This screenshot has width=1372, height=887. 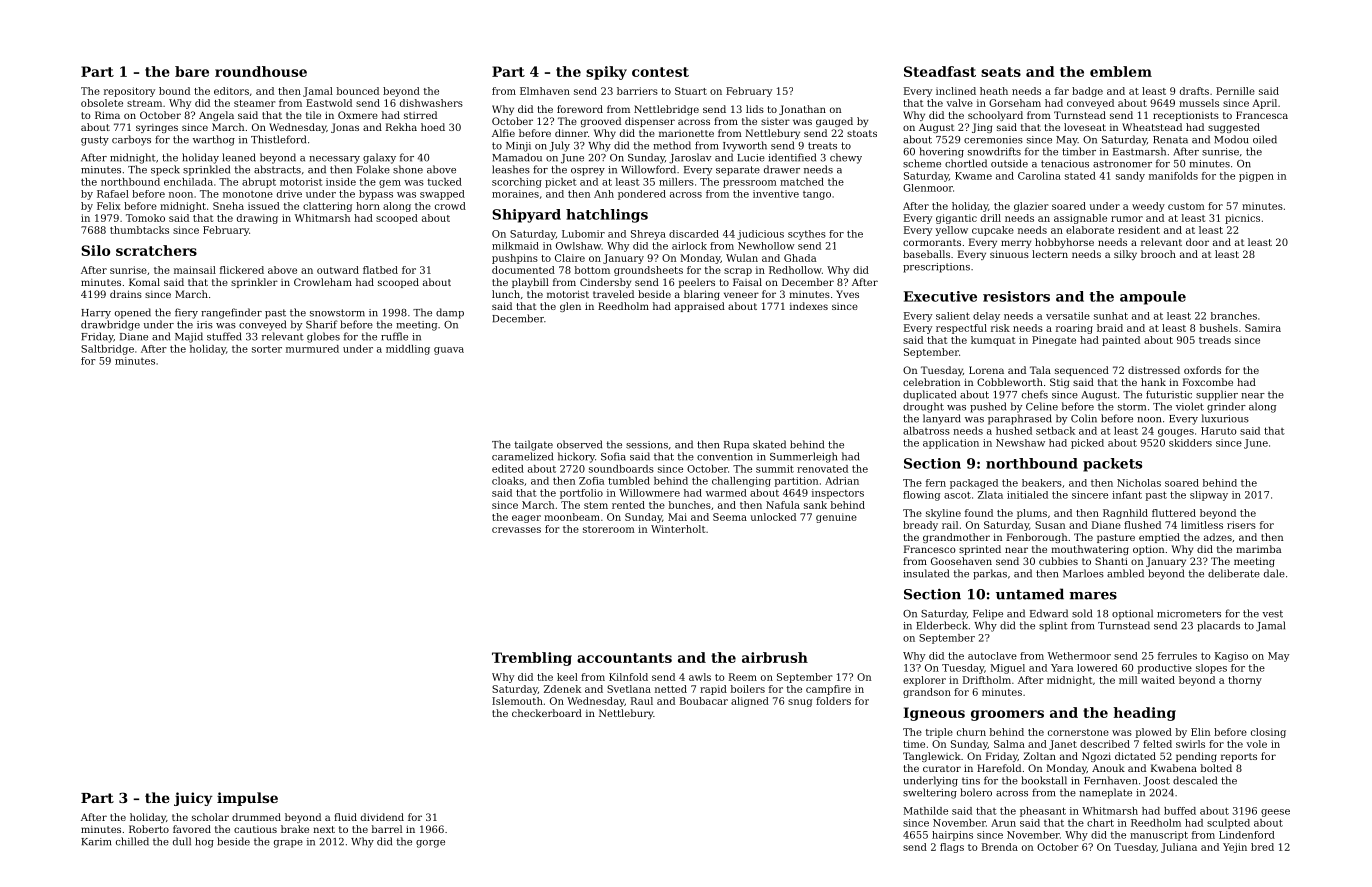 What do you see at coordinates (255, 103) in the screenshot?
I see `steamer` at bounding box center [255, 103].
